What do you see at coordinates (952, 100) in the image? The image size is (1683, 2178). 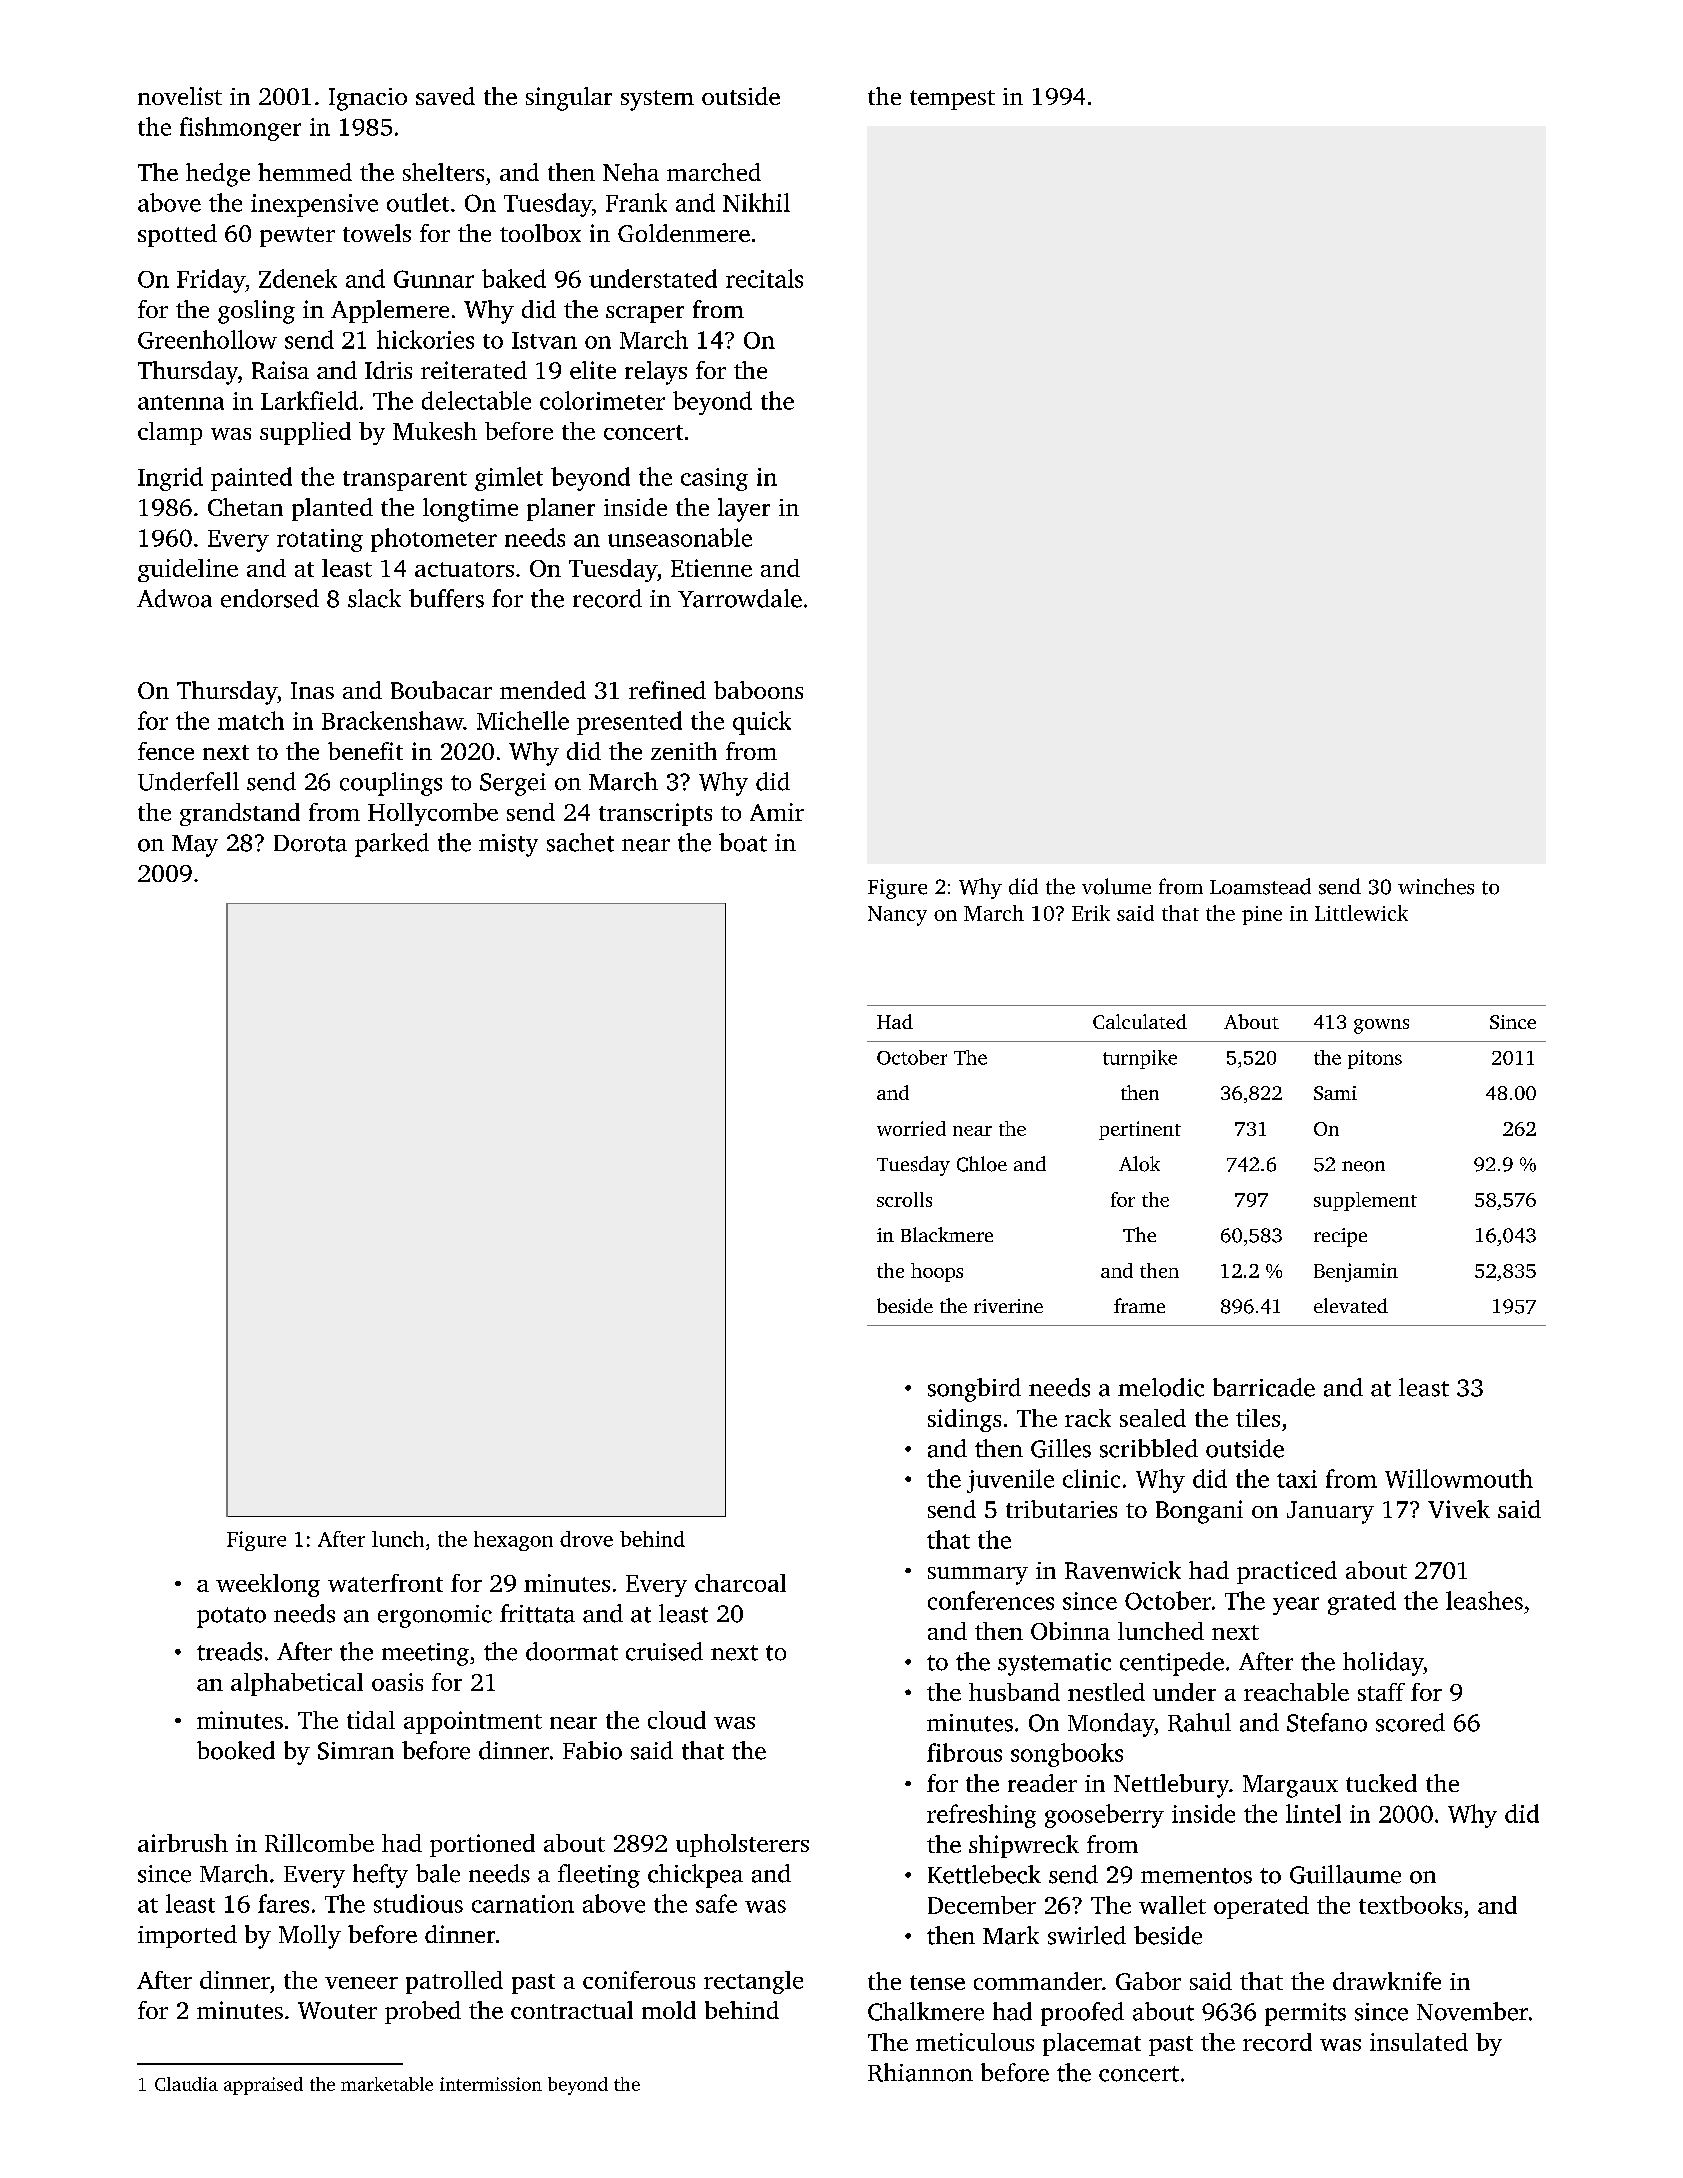 I see `tempest` at bounding box center [952, 100].
